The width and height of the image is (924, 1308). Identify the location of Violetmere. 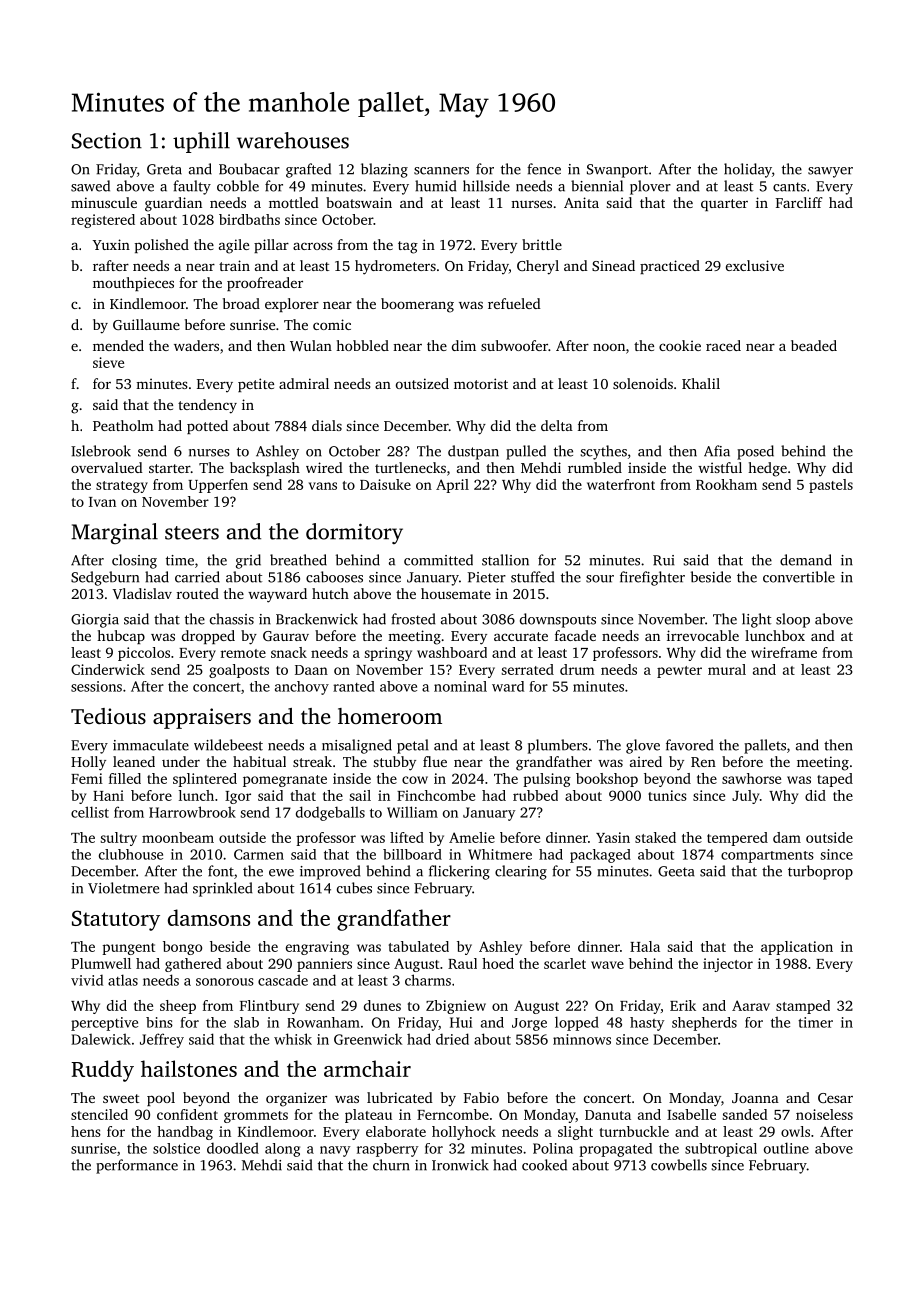
(123, 888).
